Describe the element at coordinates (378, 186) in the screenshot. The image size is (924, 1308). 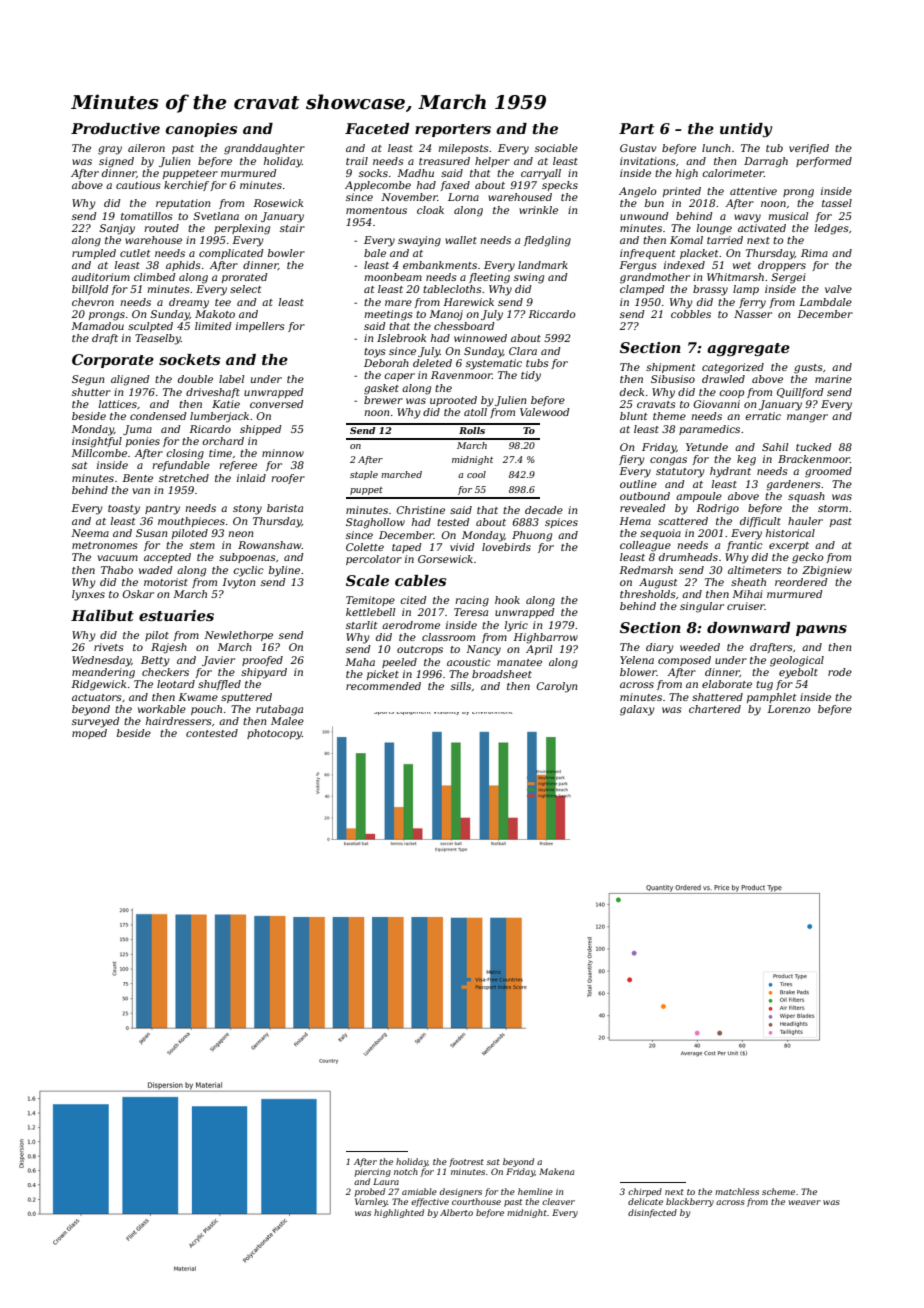
I see `Applecombe` at that location.
